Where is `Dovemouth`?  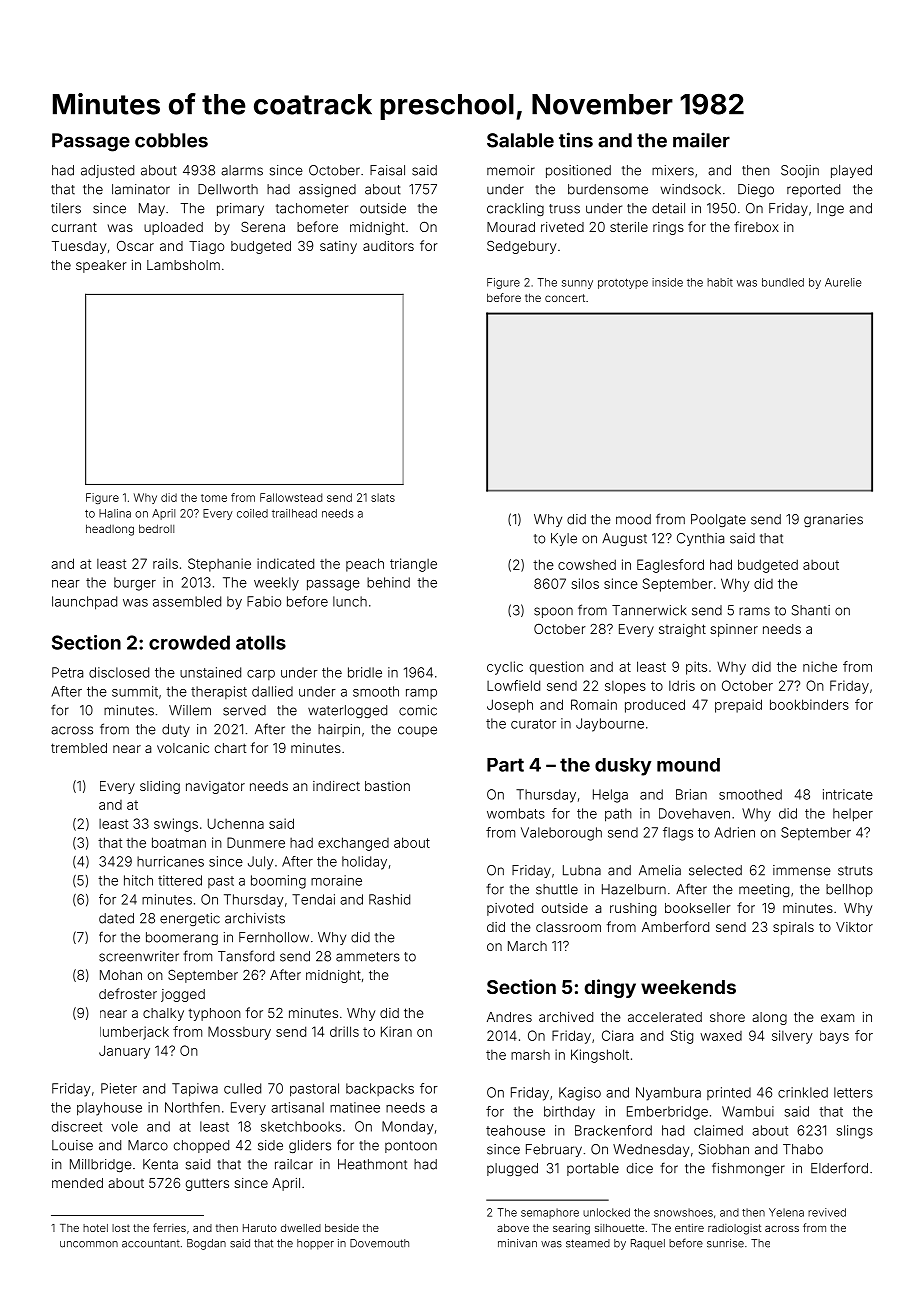
Dovemouth is located at coordinates (379, 1243).
